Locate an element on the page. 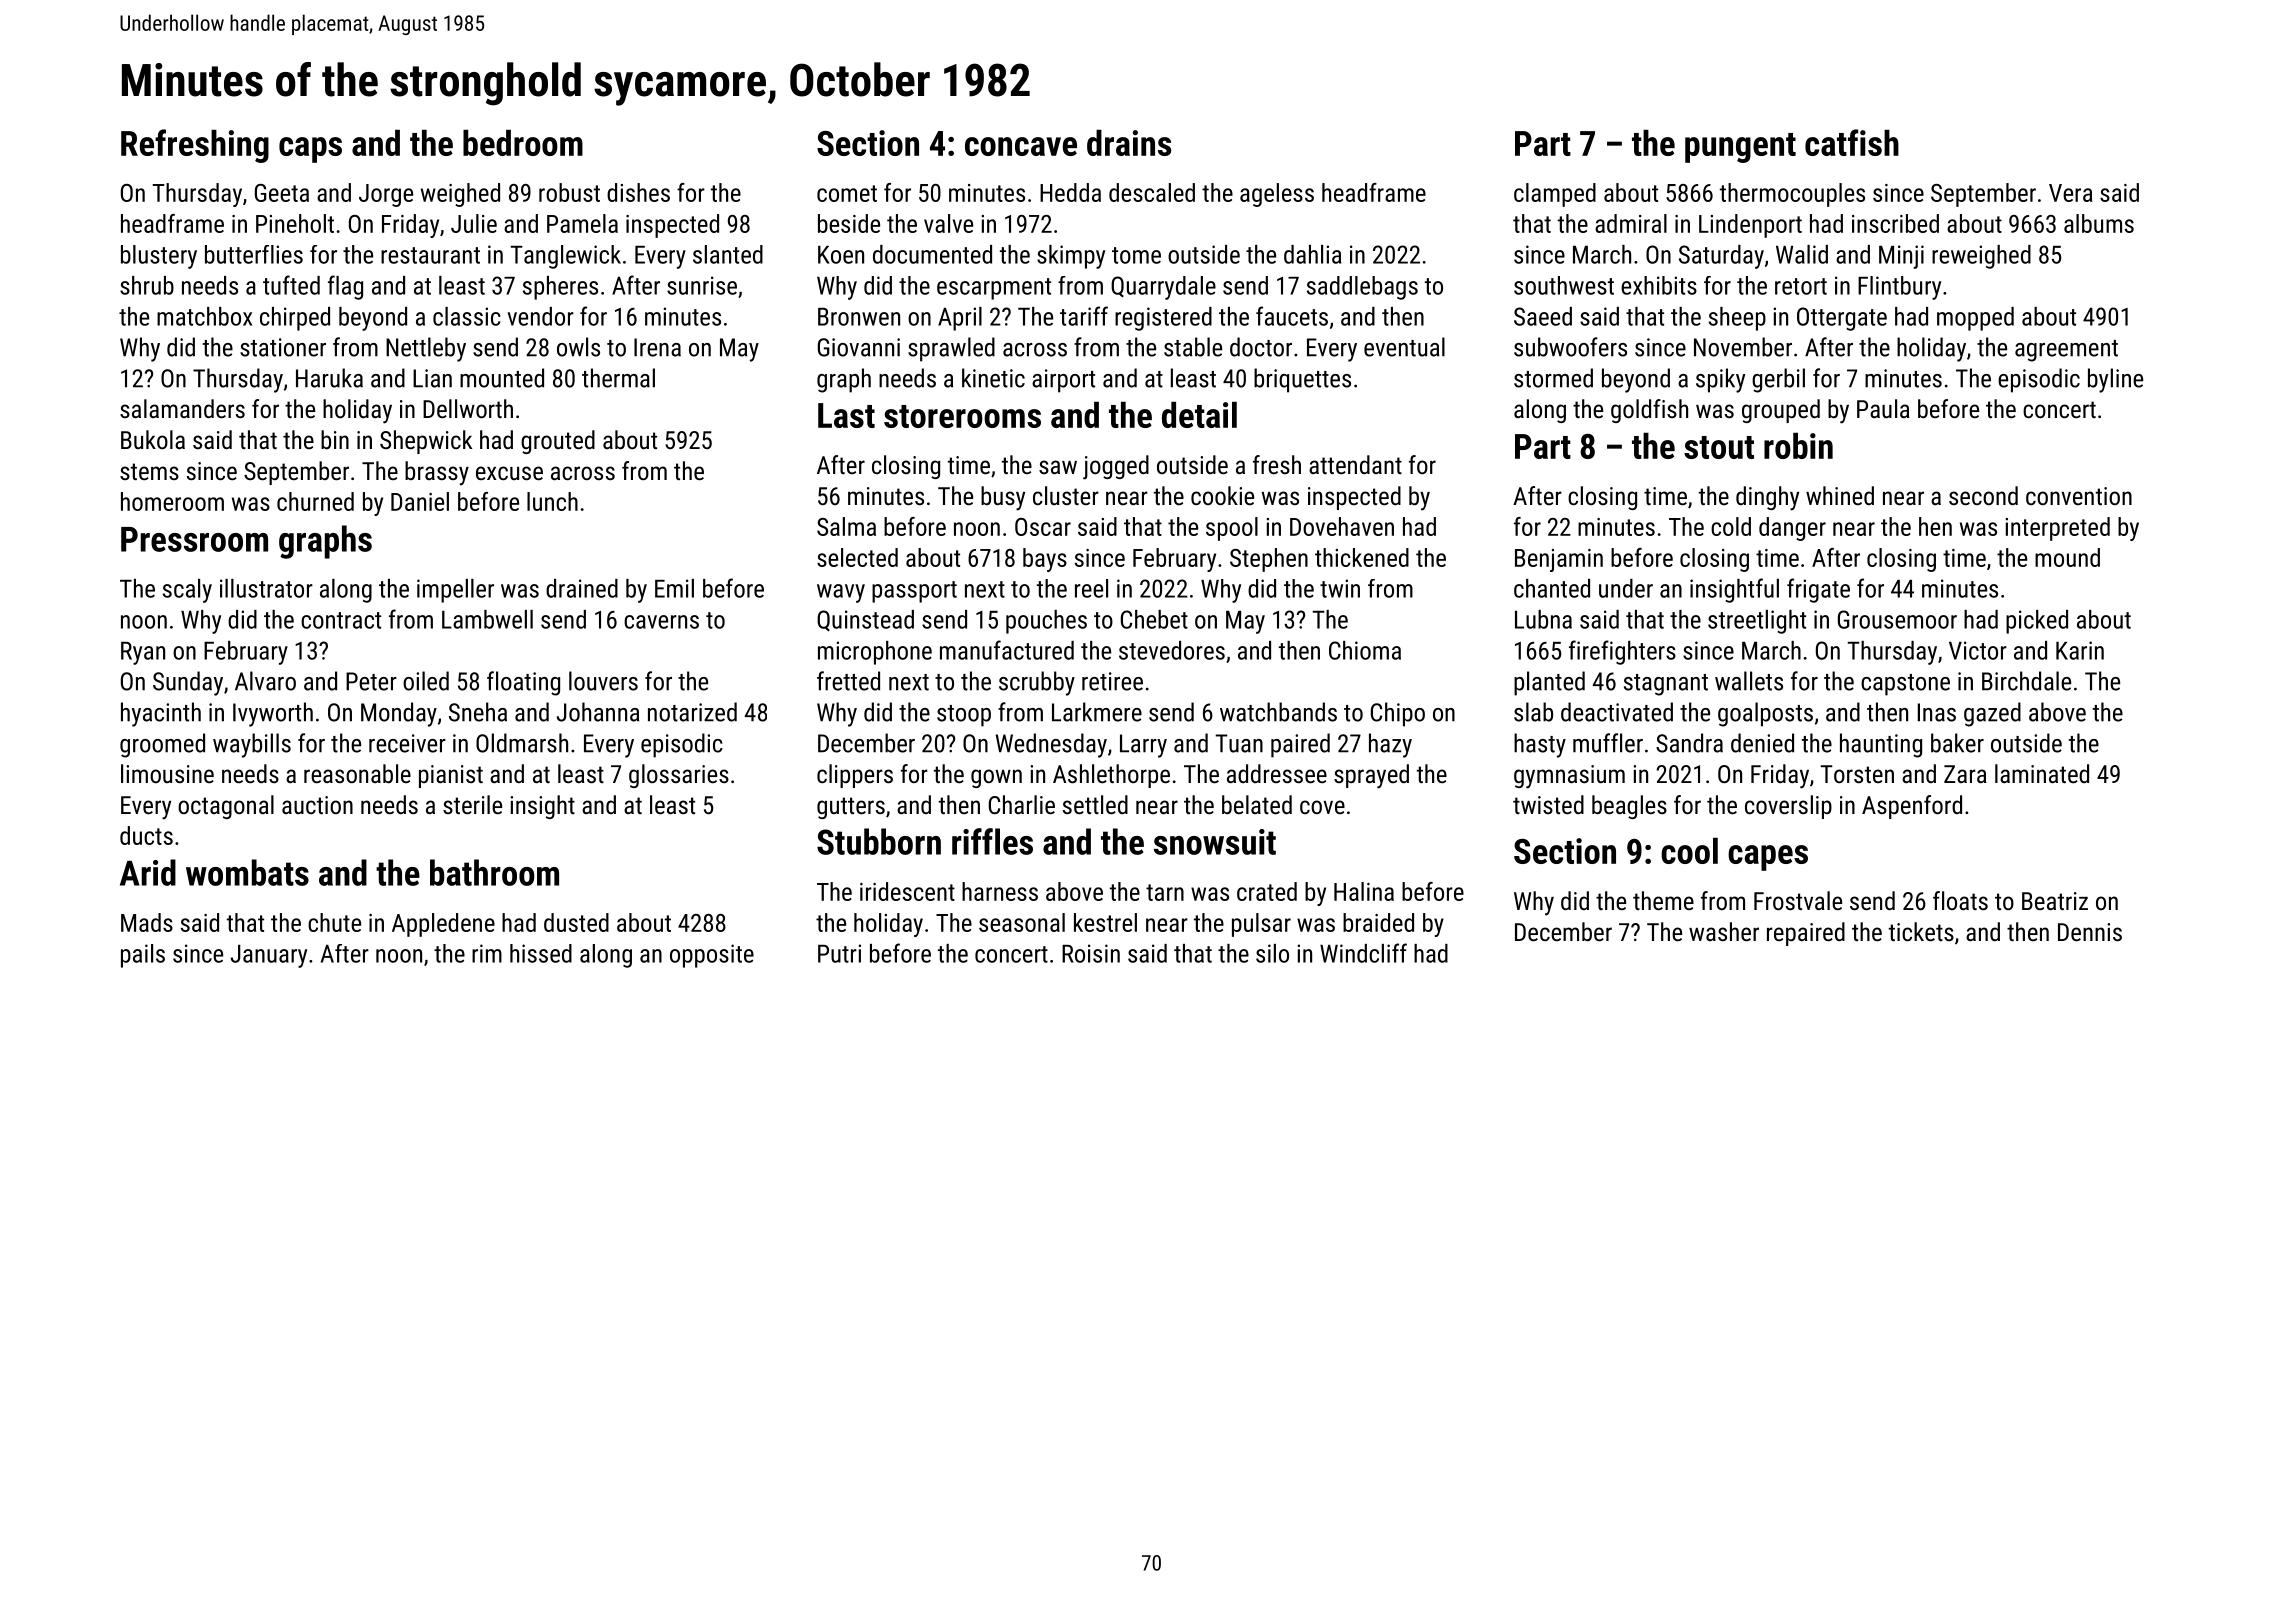 Image resolution: width=2282 pixels, height=1614 pixels. detail is located at coordinates (1199, 415).
